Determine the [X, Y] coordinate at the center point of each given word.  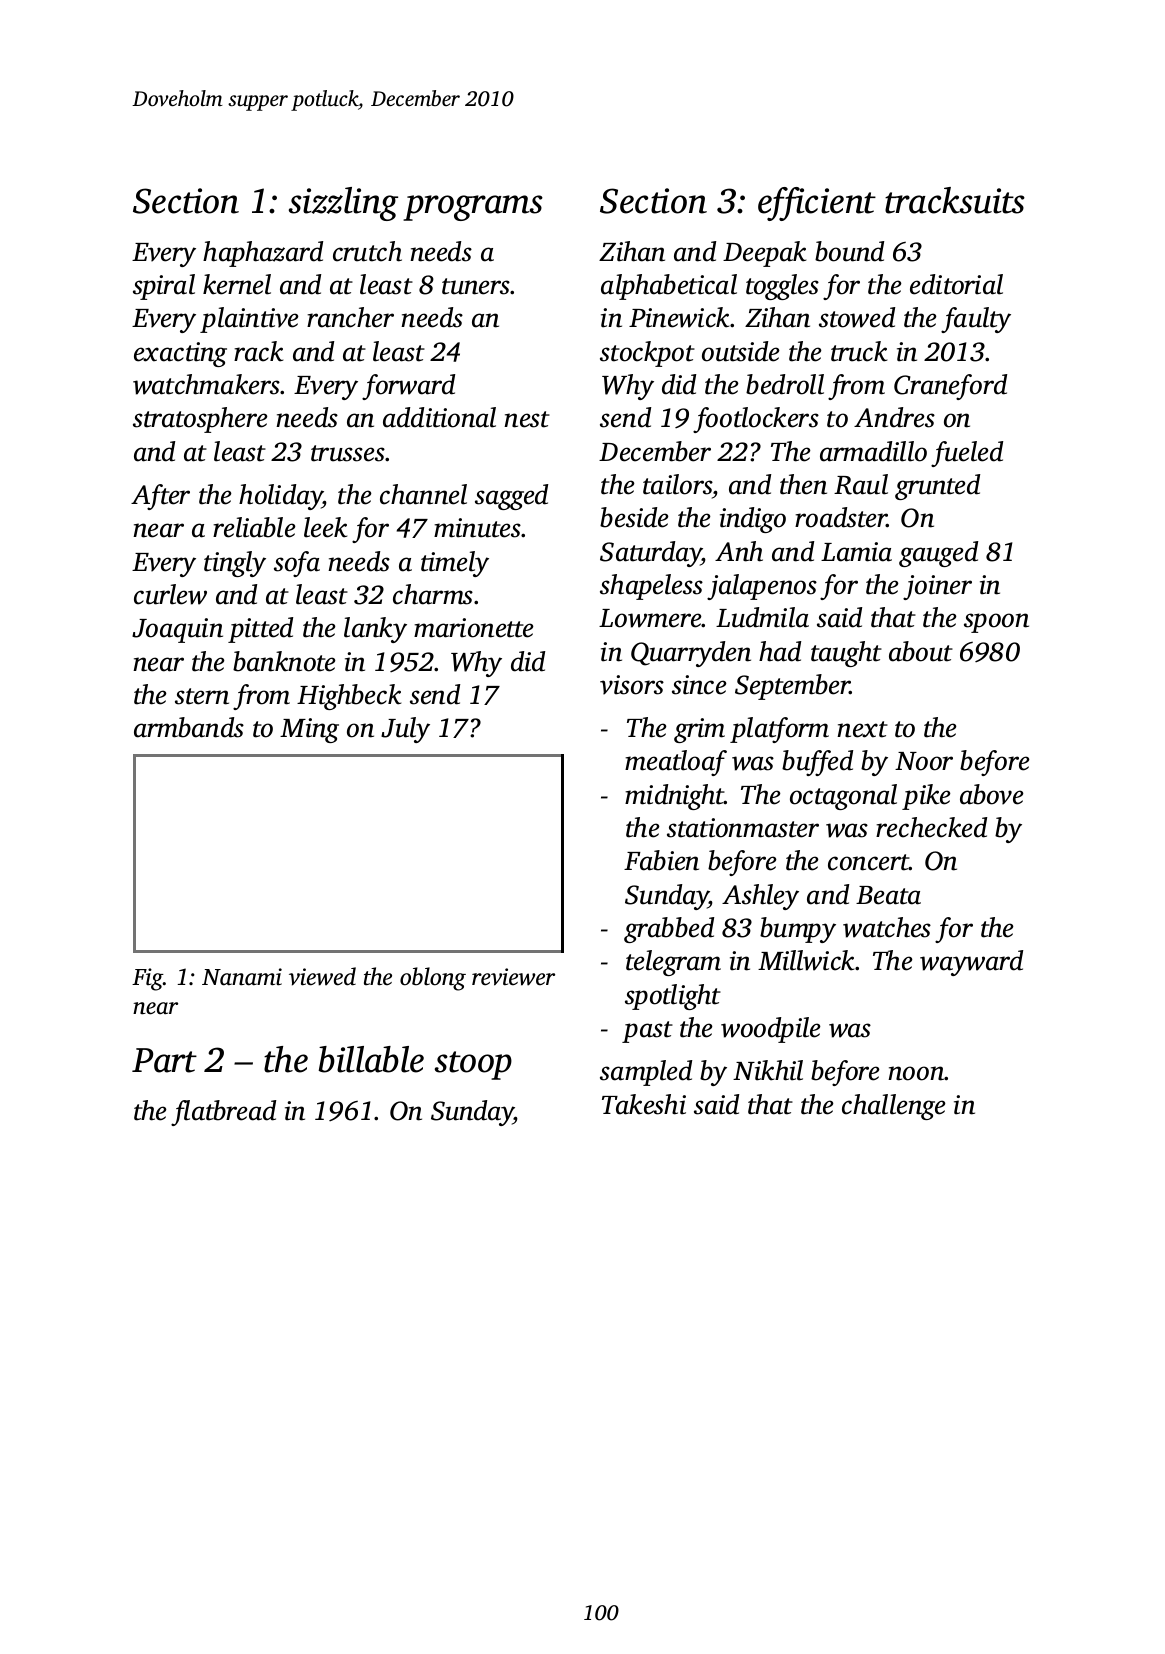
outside [741, 351]
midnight [675, 797]
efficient [817, 204]
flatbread [223, 1113]
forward [408, 387]
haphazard [263, 254]
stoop [473, 1065]
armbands [189, 727]
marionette [474, 628]
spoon [996, 623]
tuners [476, 286]
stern [202, 696]
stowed [857, 317]
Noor [924, 761]
